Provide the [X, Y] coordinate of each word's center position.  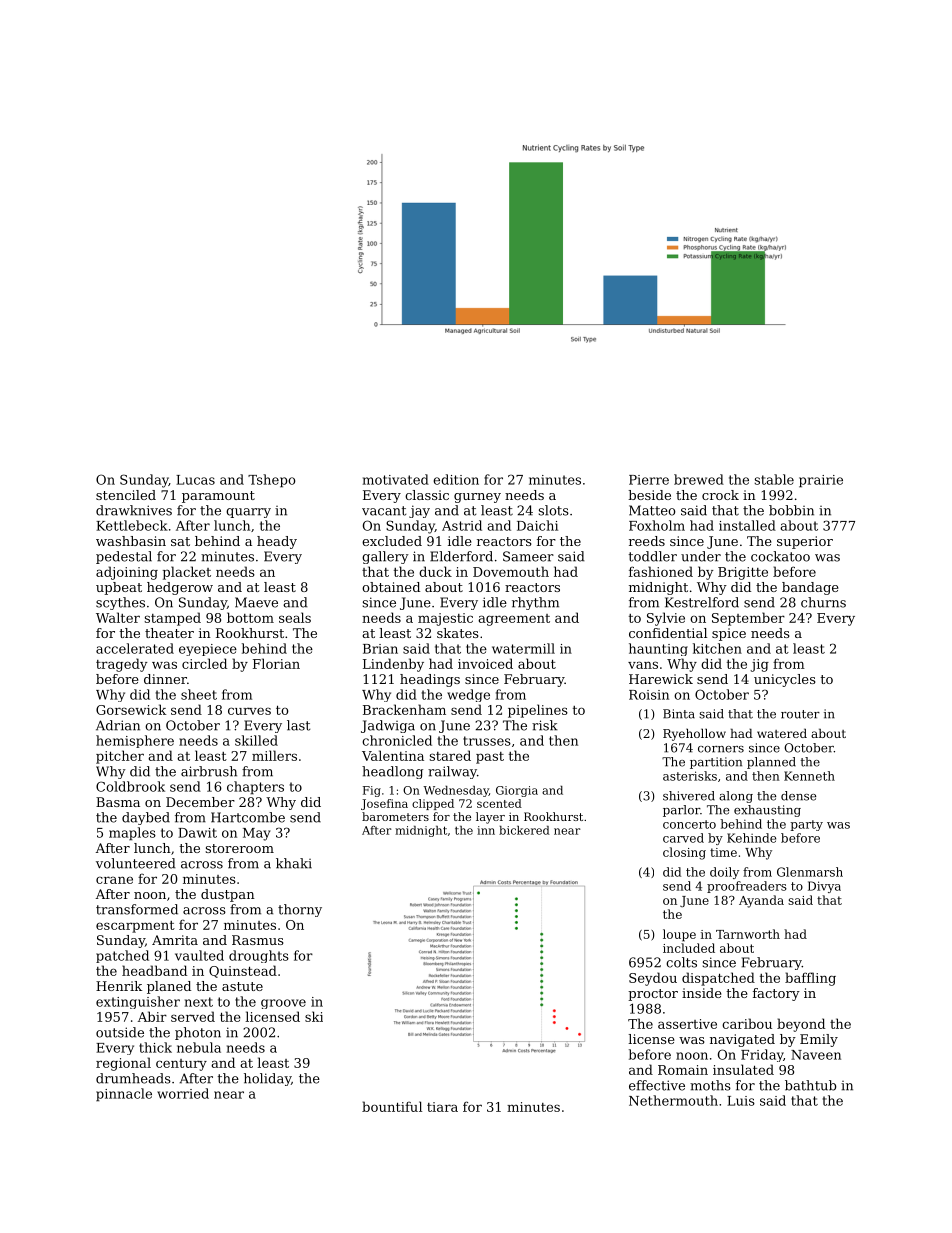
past [490, 758]
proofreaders [747, 887]
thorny [300, 910]
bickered [524, 830]
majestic [445, 619]
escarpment [135, 927]
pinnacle [124, 1095]
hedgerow [180, 588]
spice [729, 634]
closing [684, 853]
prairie [821, 481]
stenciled [126, 495]
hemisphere [135, 741]
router [800, 714]
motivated [396, 479]
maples [132, 834]
